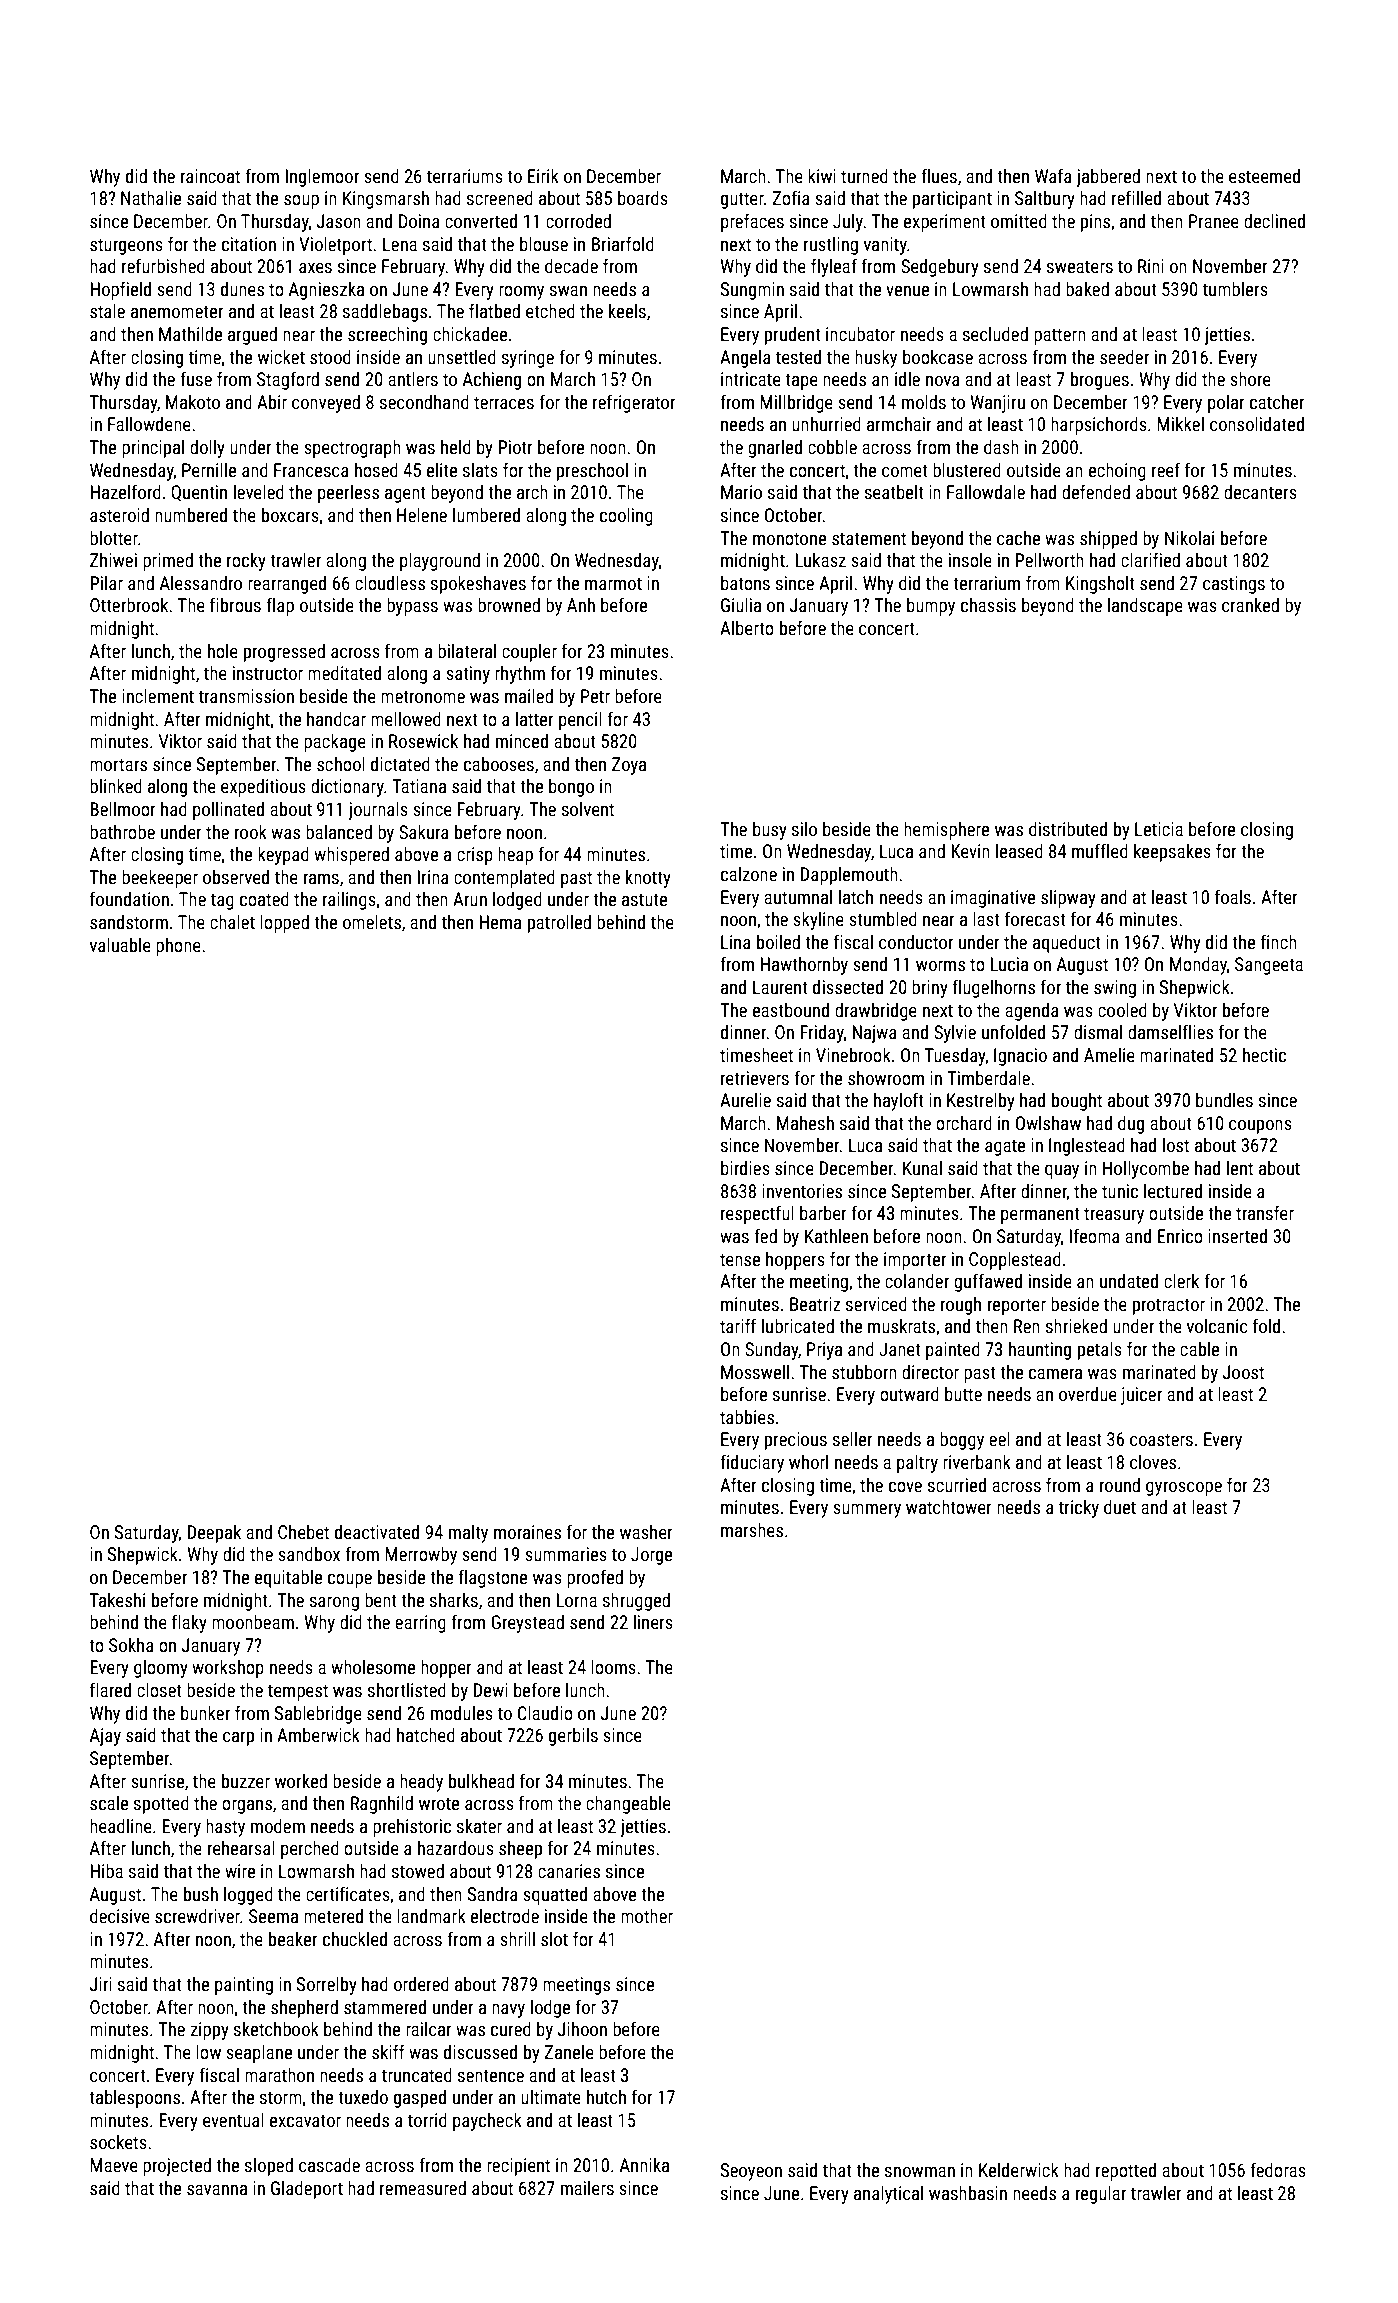  I want to click on mailed, so click(529, 696).
